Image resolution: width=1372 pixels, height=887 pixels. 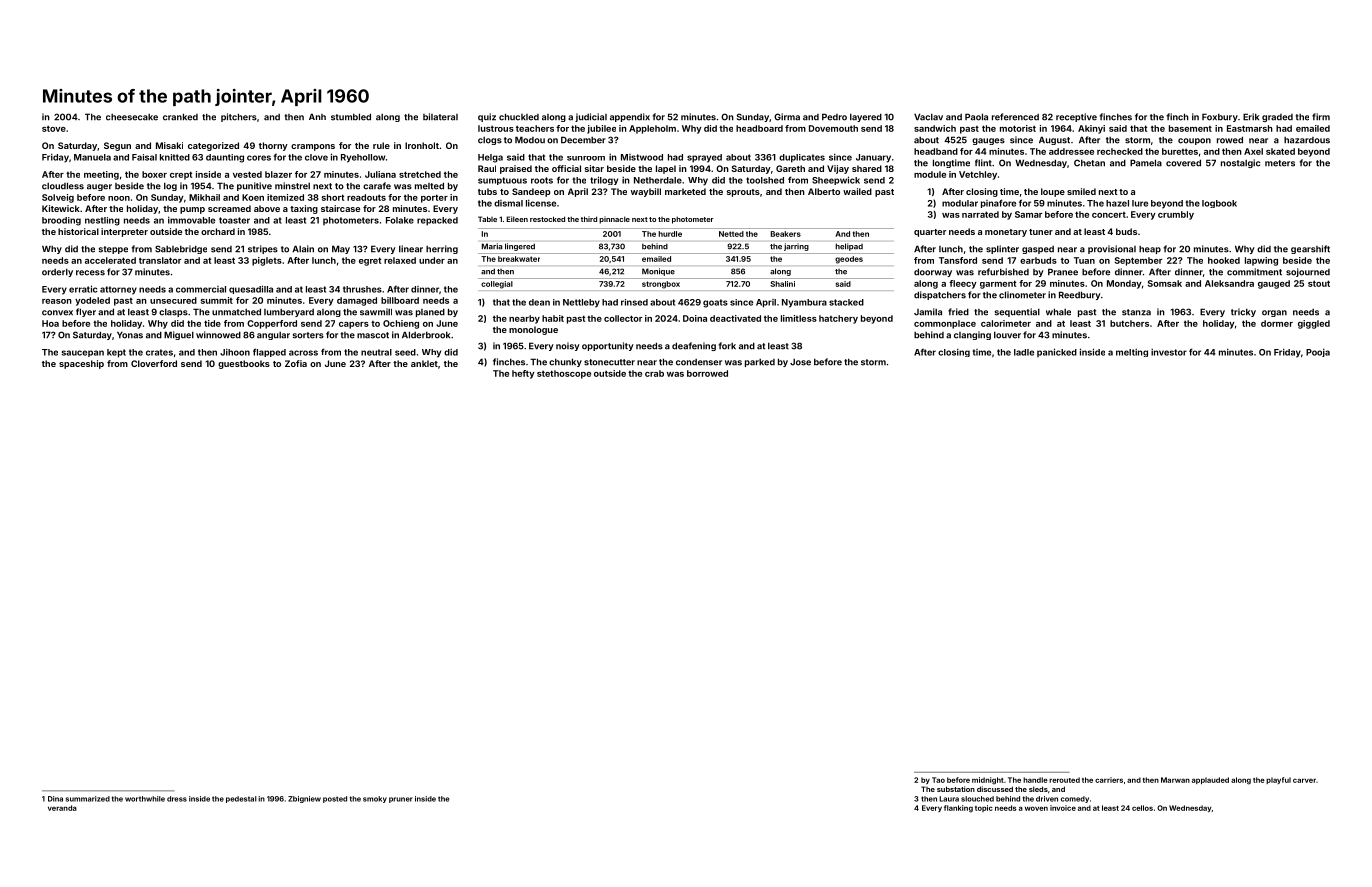 I want to click on Pedro, so click(x=834, y=117).
